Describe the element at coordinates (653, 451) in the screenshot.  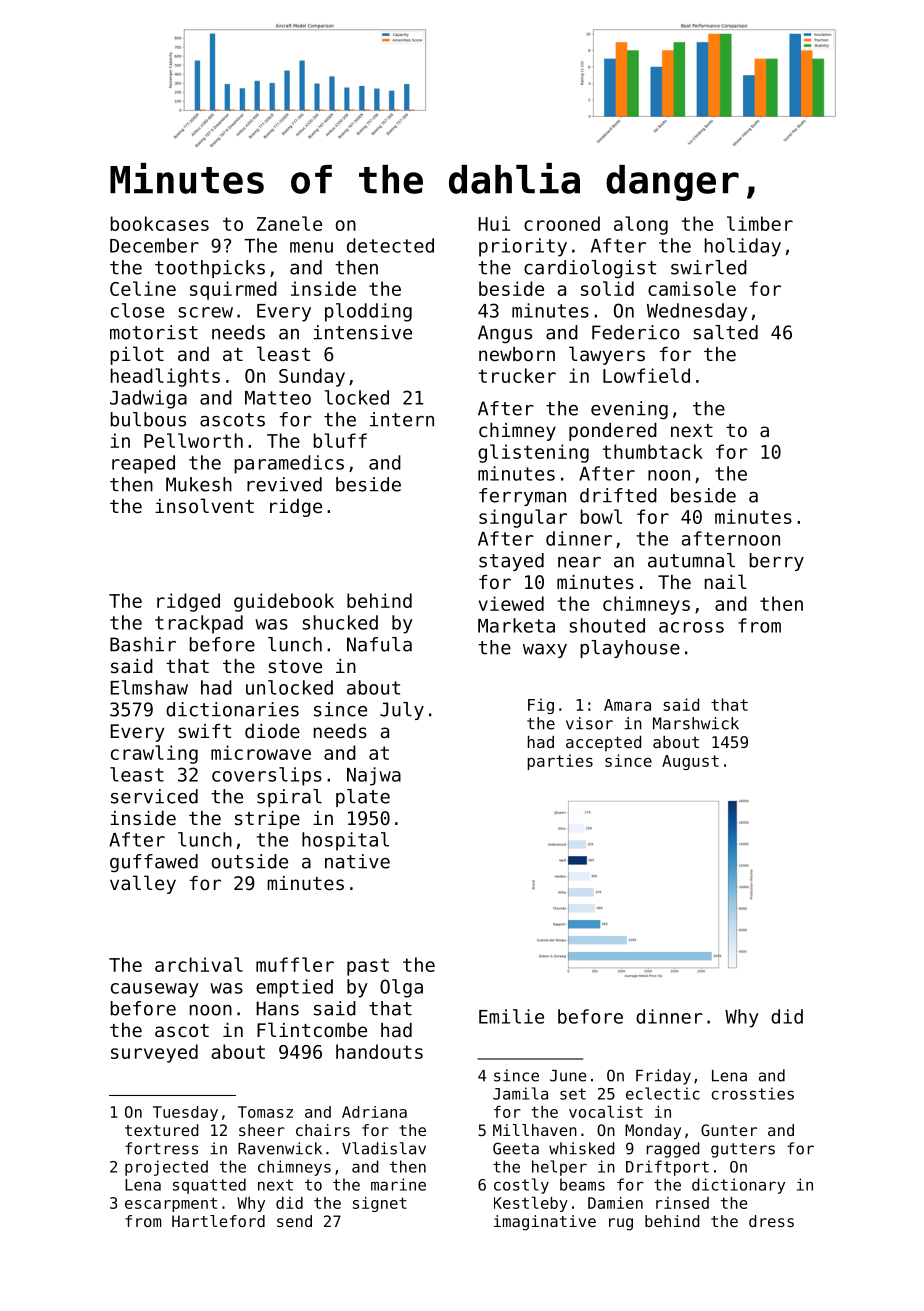
I see `thumbtack` at that location.
